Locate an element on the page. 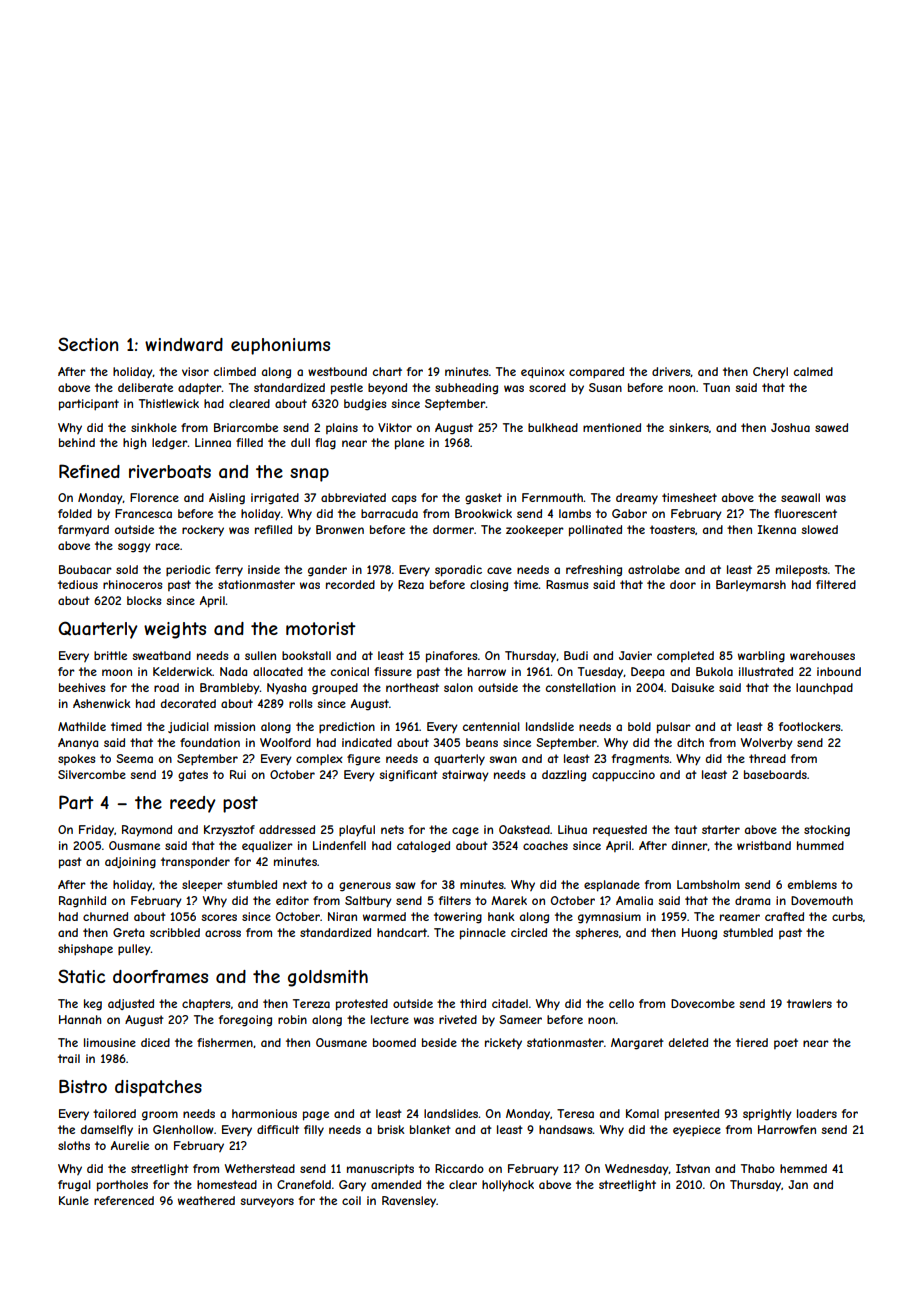 The height and width of the document is (1308, 924). equinox is located at coordinates (543, 372).
